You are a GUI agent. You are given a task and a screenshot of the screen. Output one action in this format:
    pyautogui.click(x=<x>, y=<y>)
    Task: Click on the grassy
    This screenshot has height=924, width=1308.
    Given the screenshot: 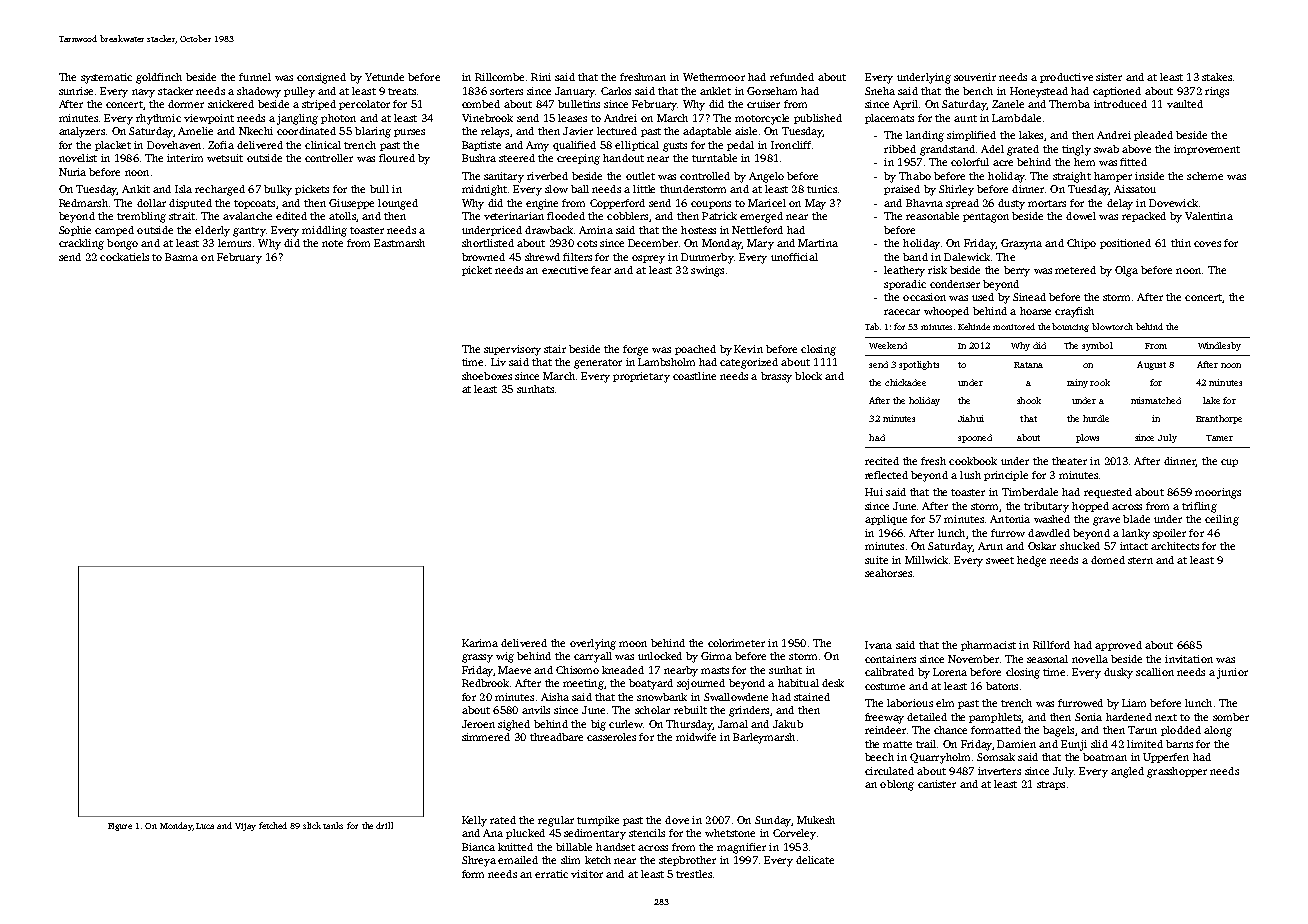 What is the action you would take?
    pyautogui.click(x=477, y=658)
